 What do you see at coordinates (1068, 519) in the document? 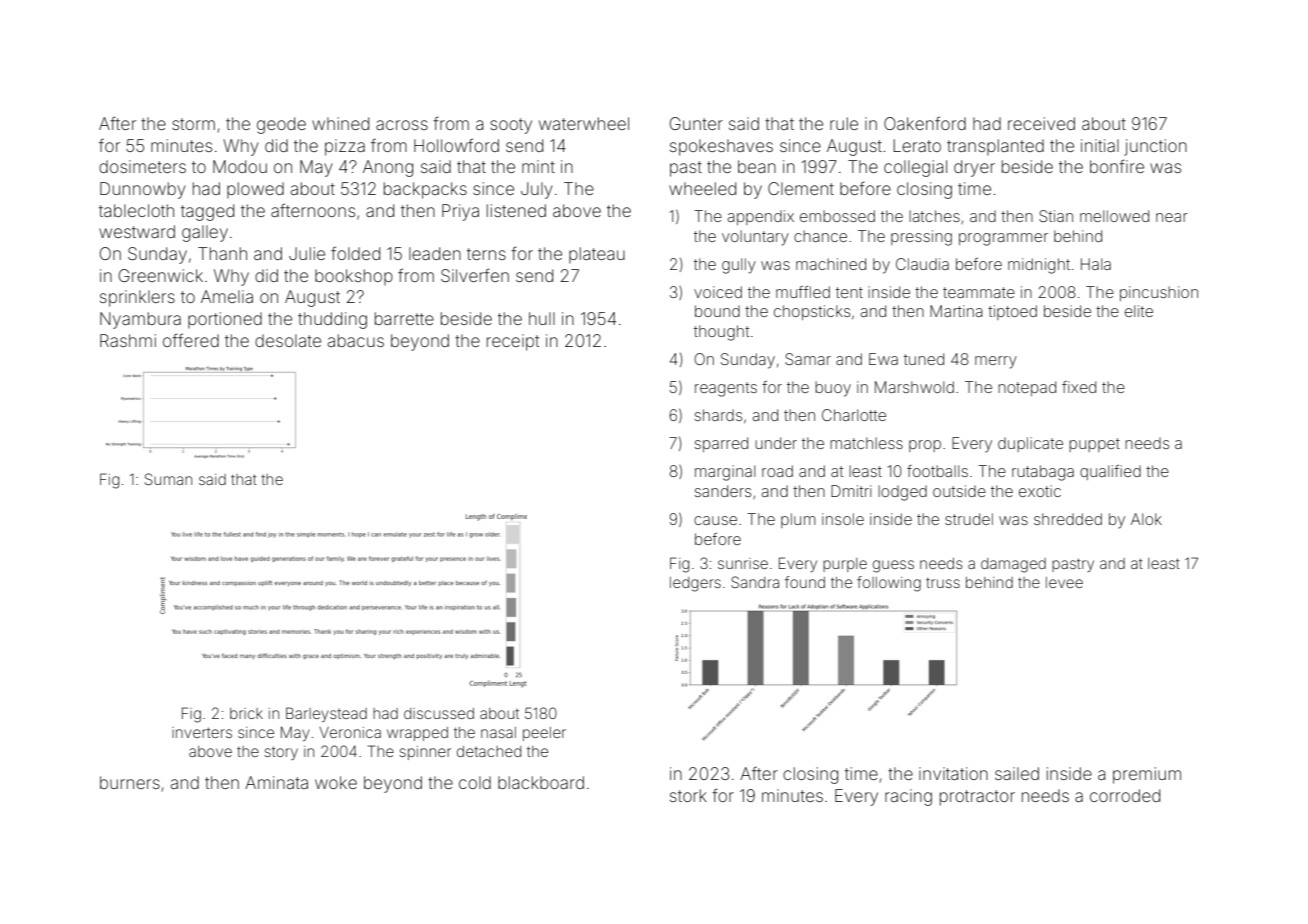
I see `shredded` at bounding box center [1068, 519].
